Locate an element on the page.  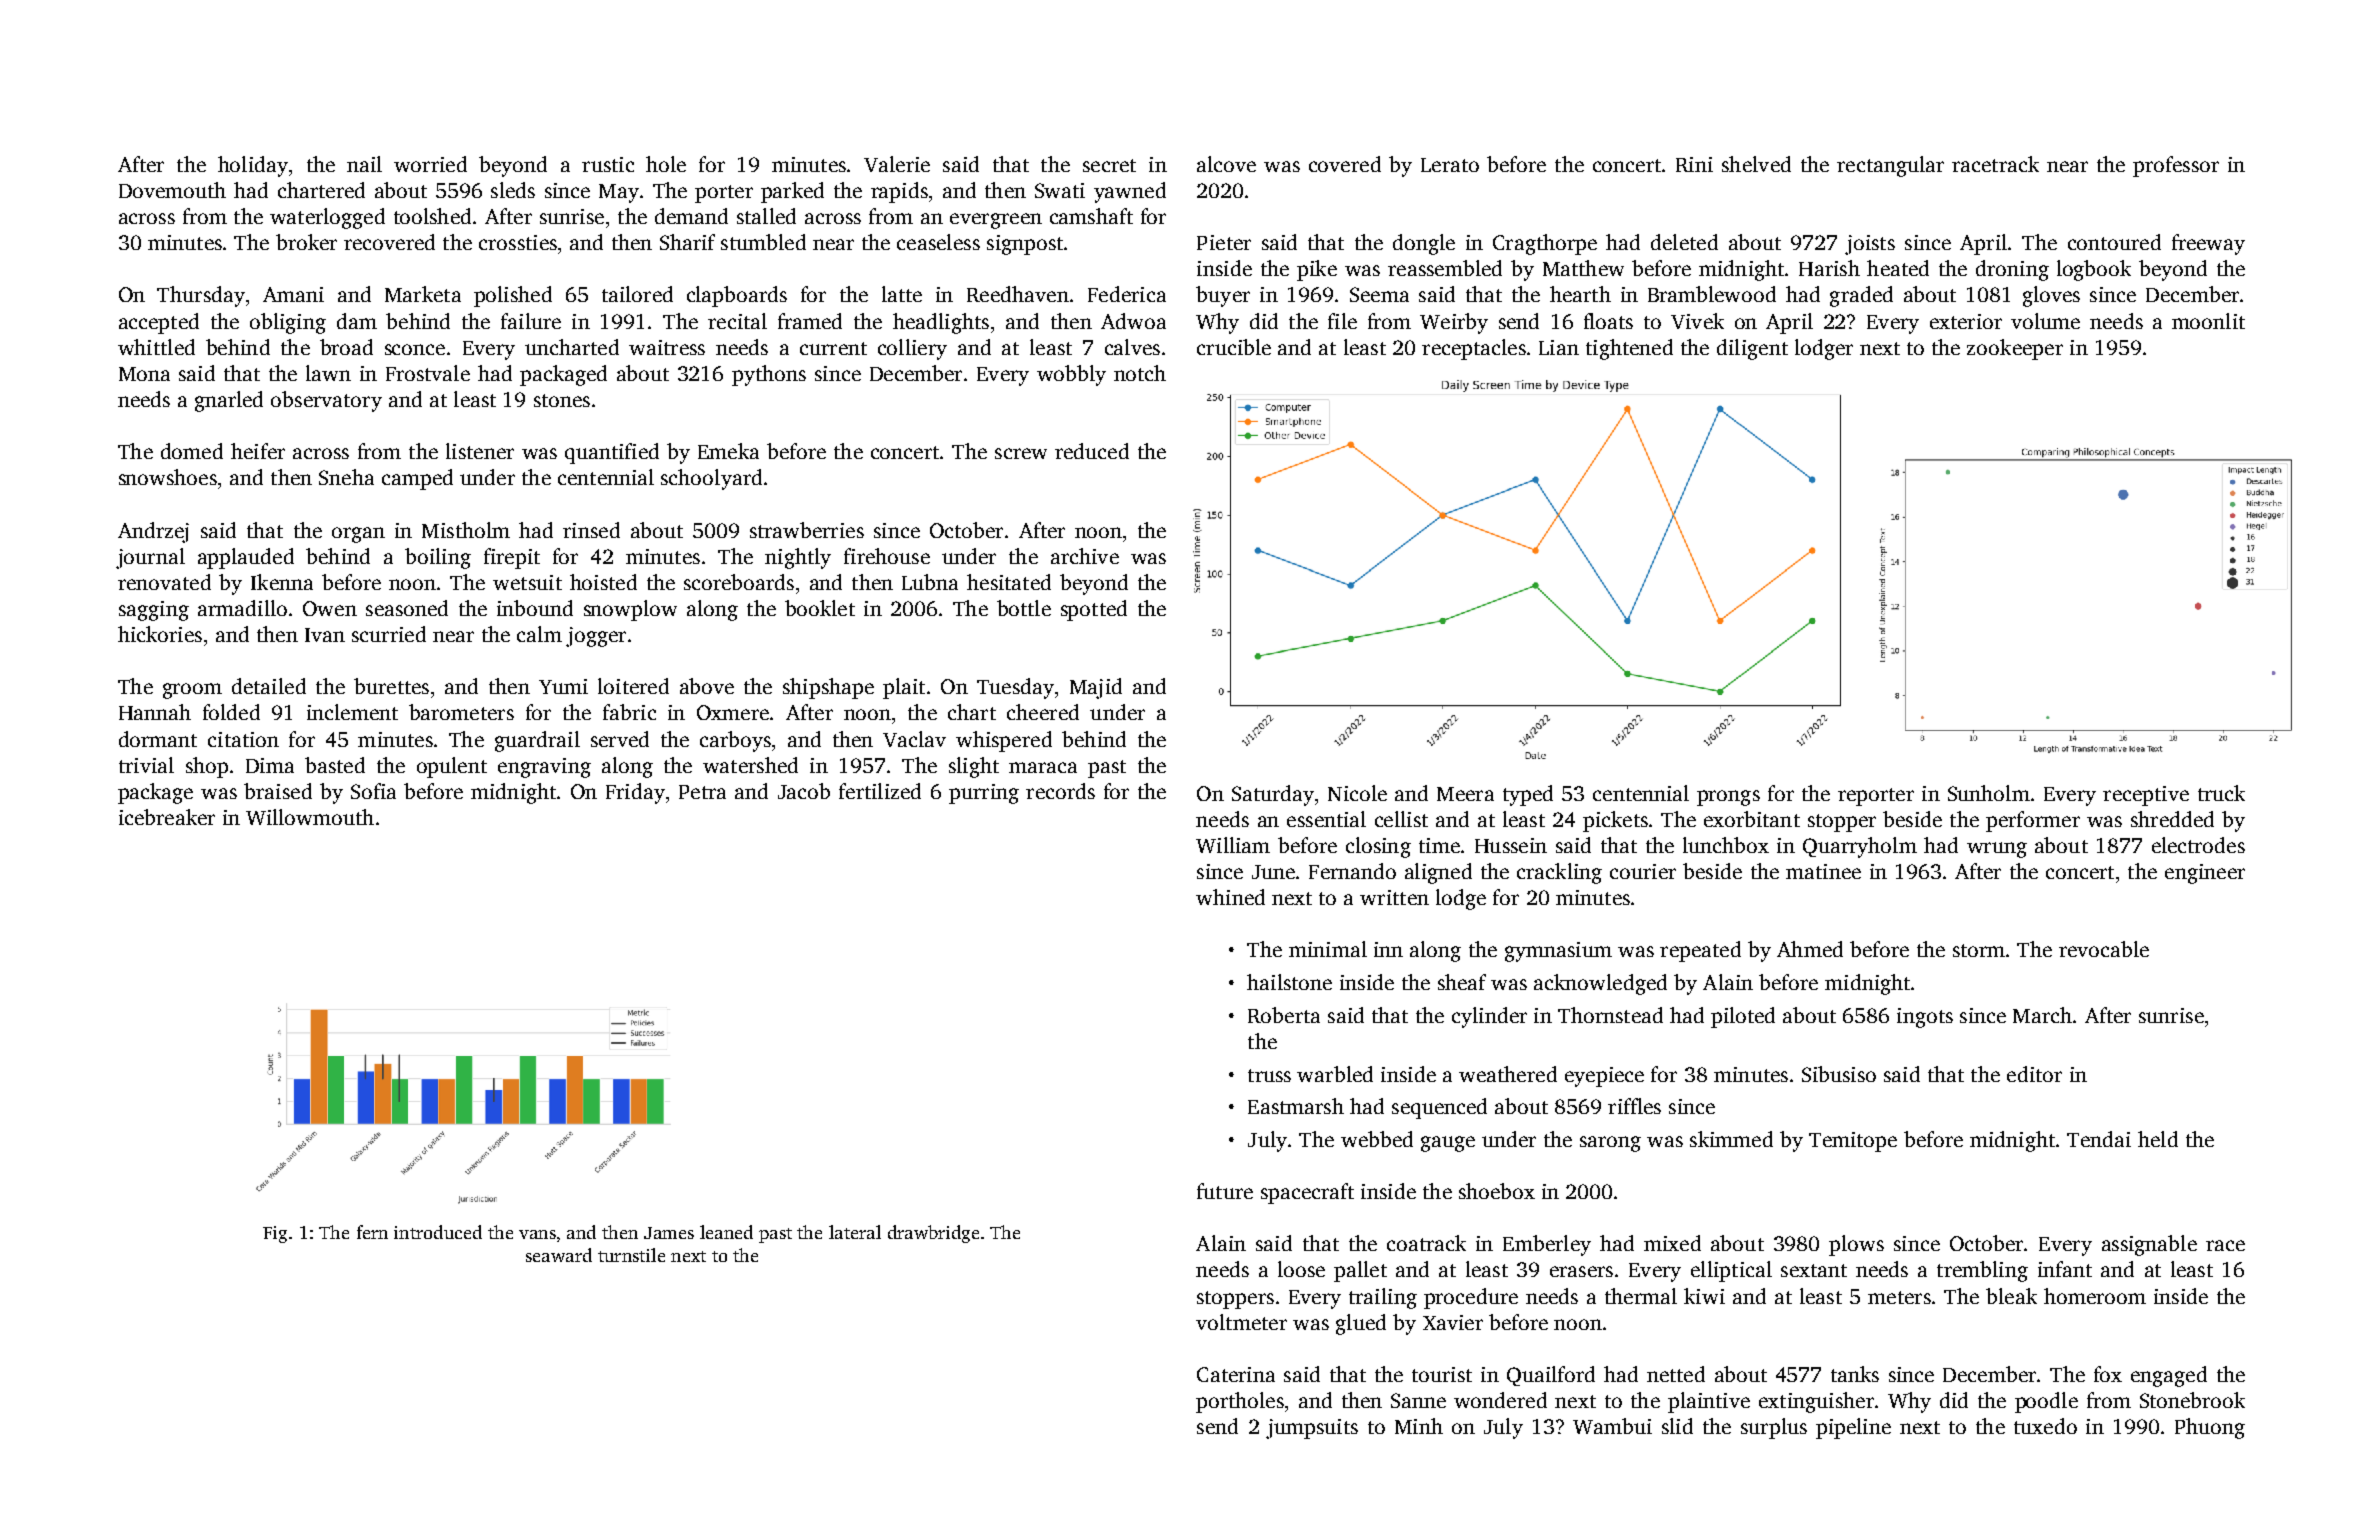
logbook is located at coordinates (2094, 270).
